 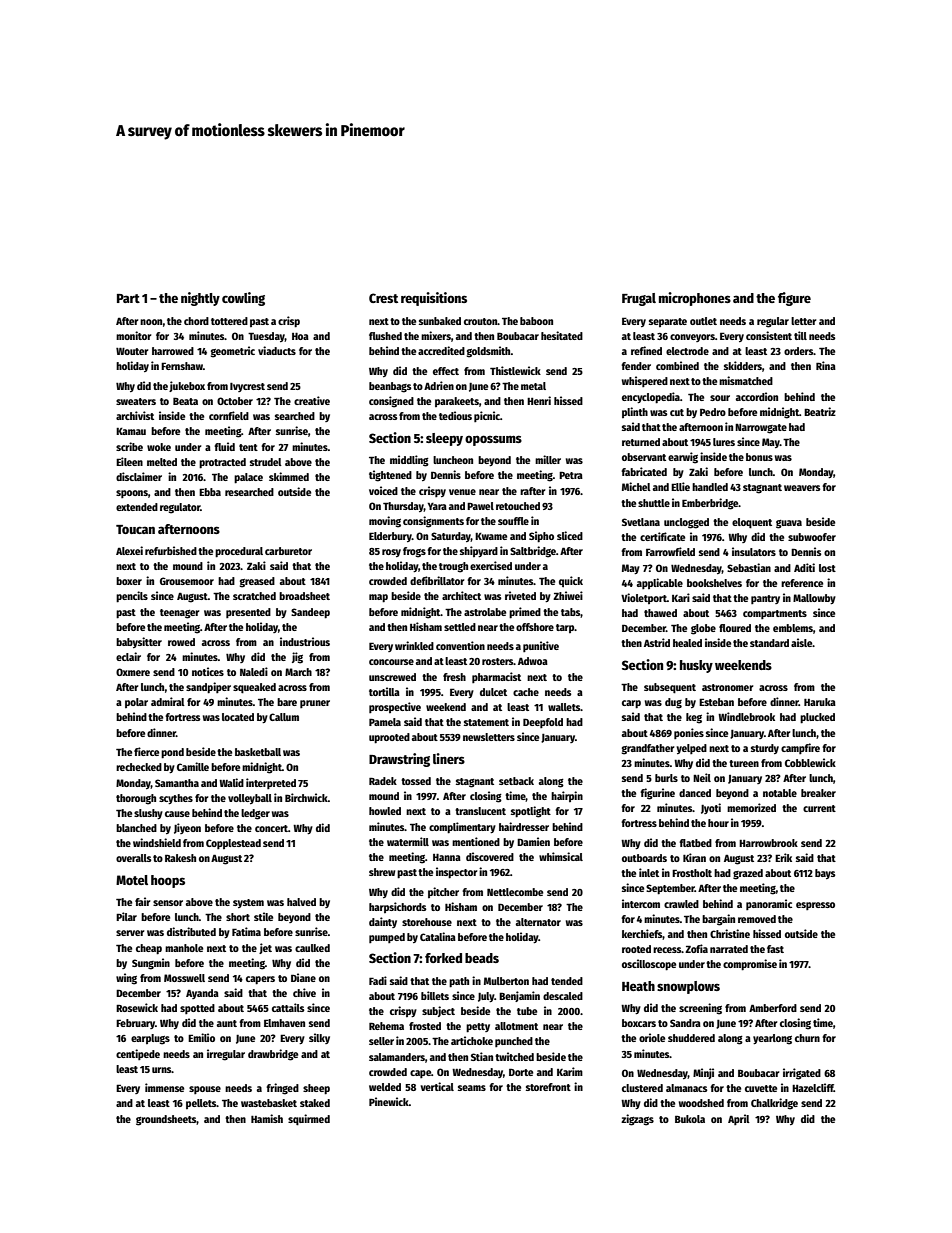 I want to click on Rina, so click(x=826, y=365).
